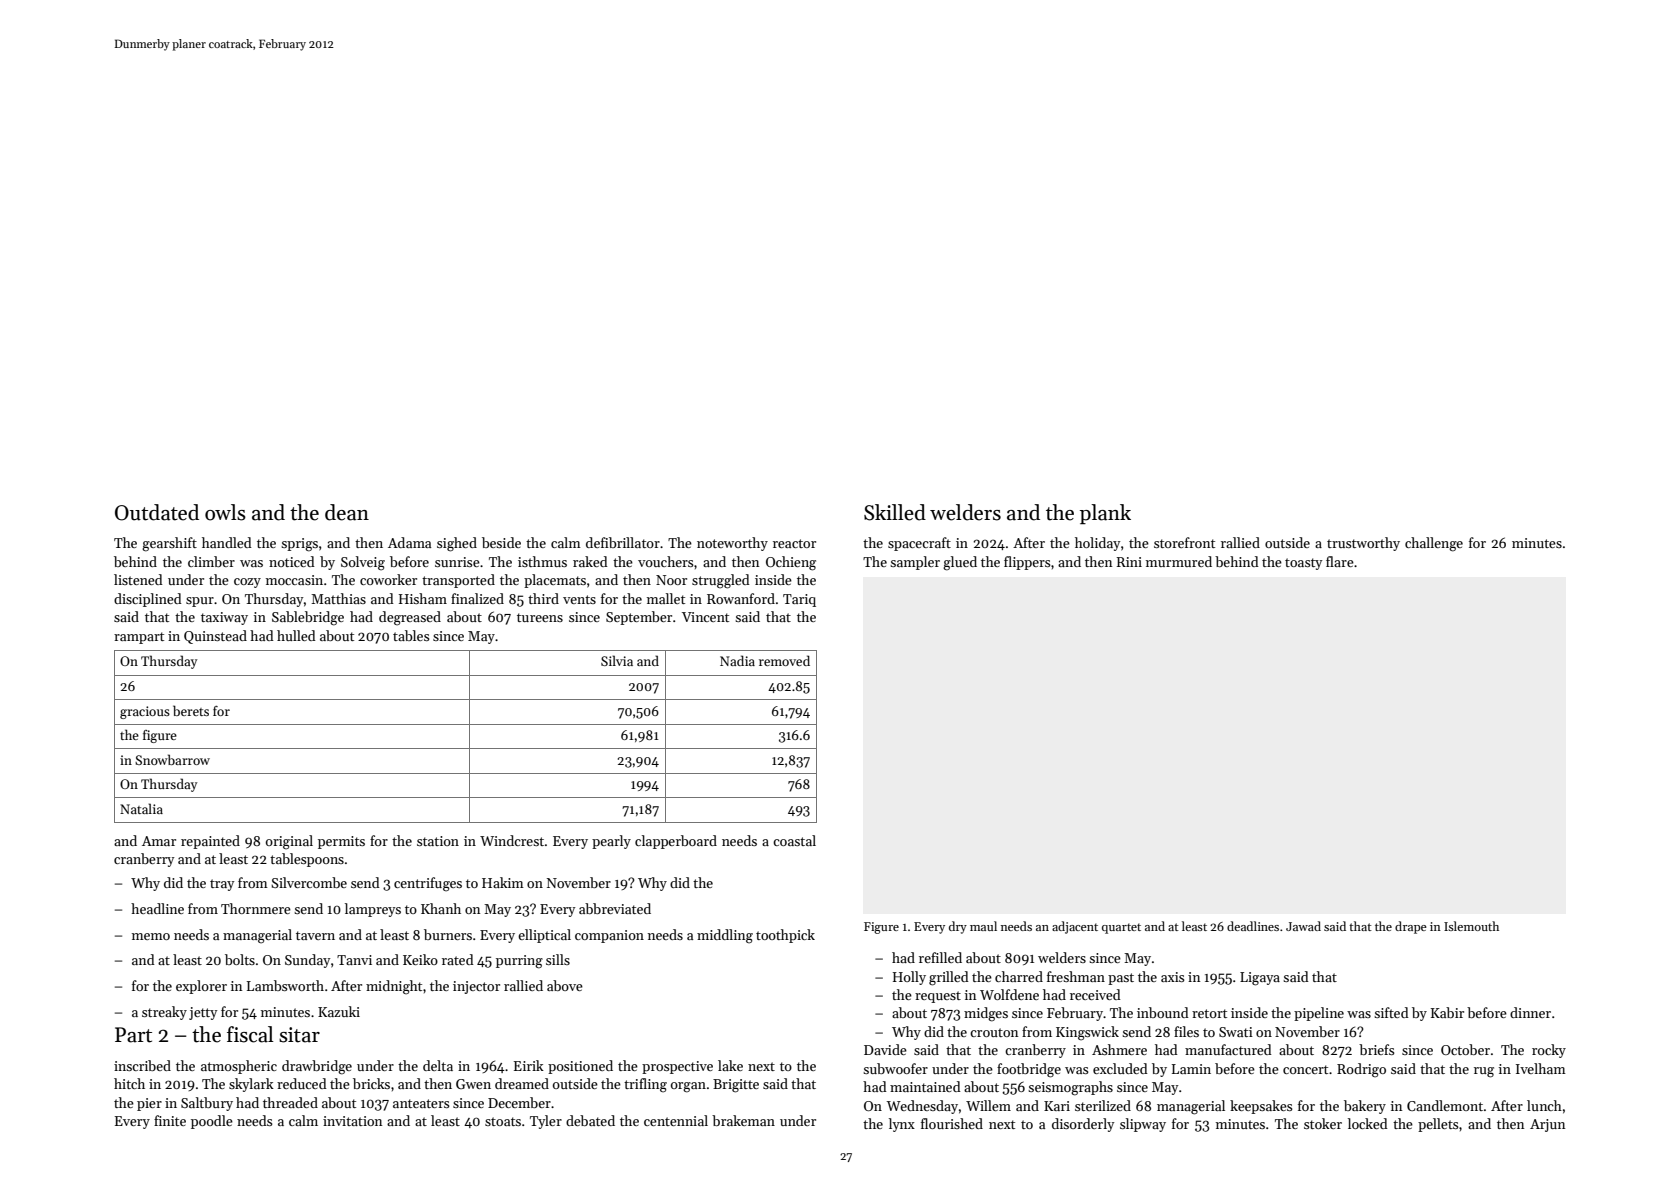  Describe the element at coordinates (676, 842) in the screenshot. I see `clapperboard` at that location.
